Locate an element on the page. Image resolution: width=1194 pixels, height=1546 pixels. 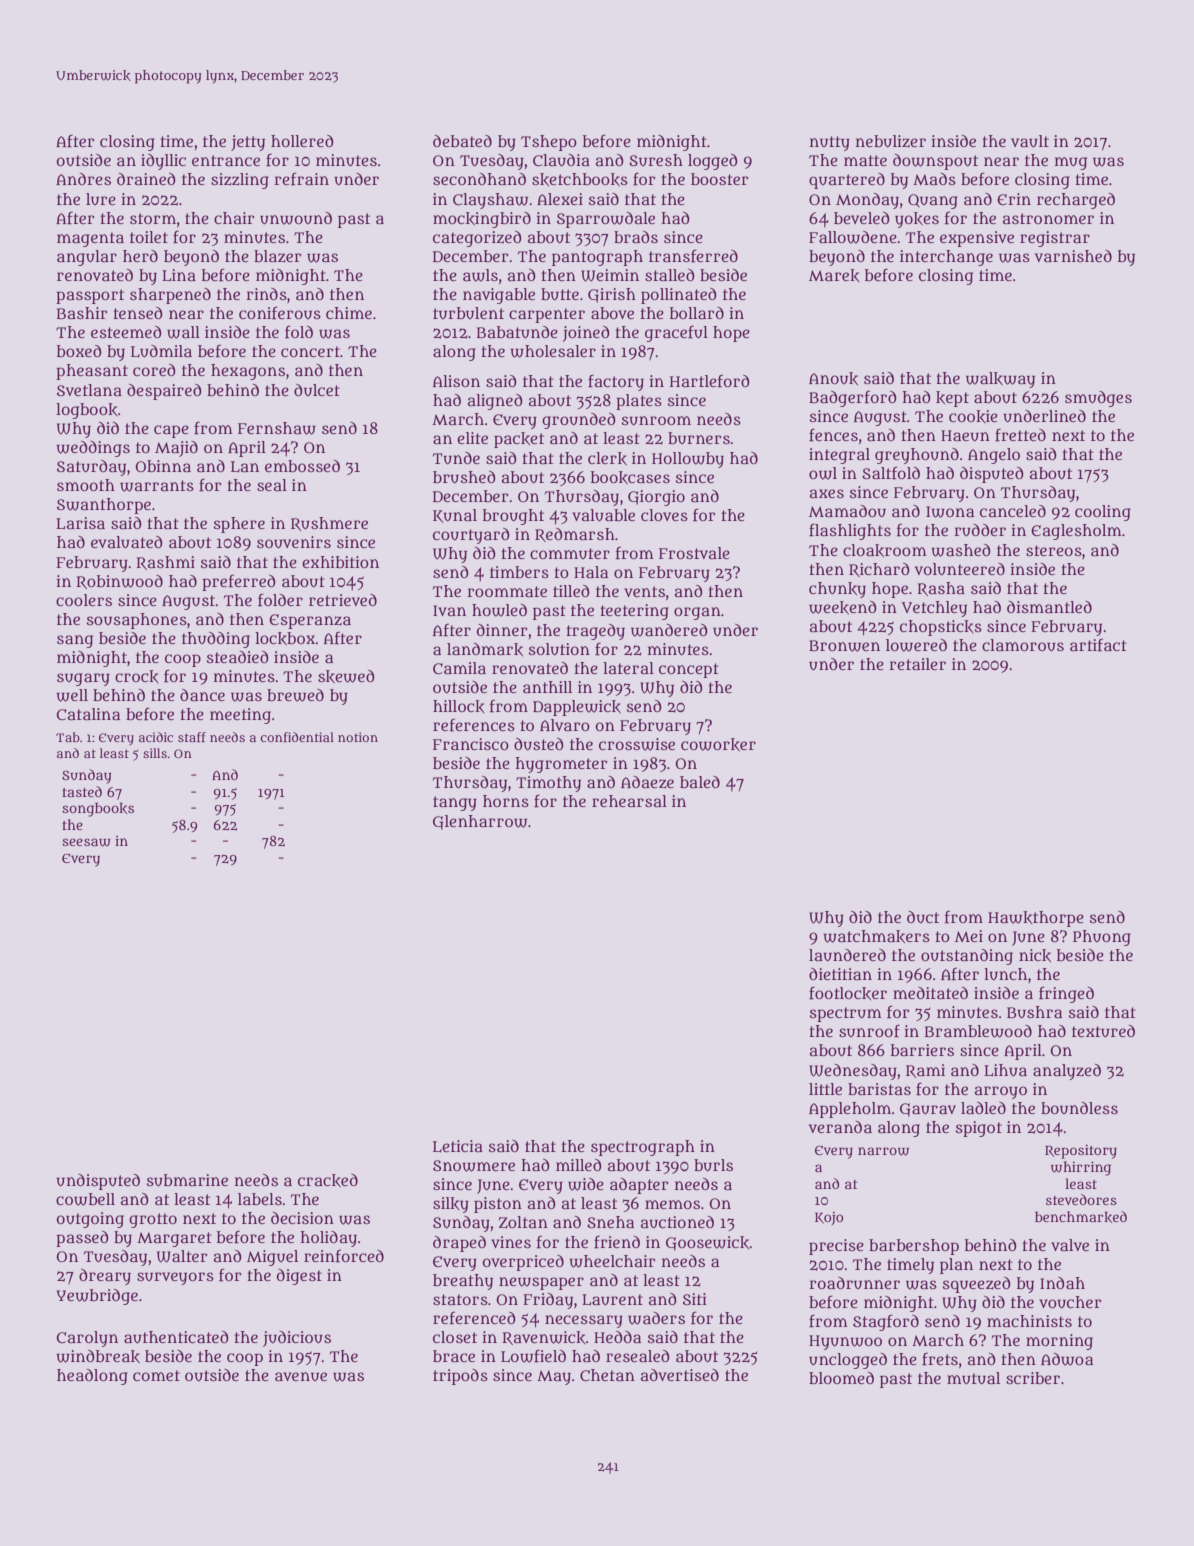
songbooks is located at coordinates (98, 810).
